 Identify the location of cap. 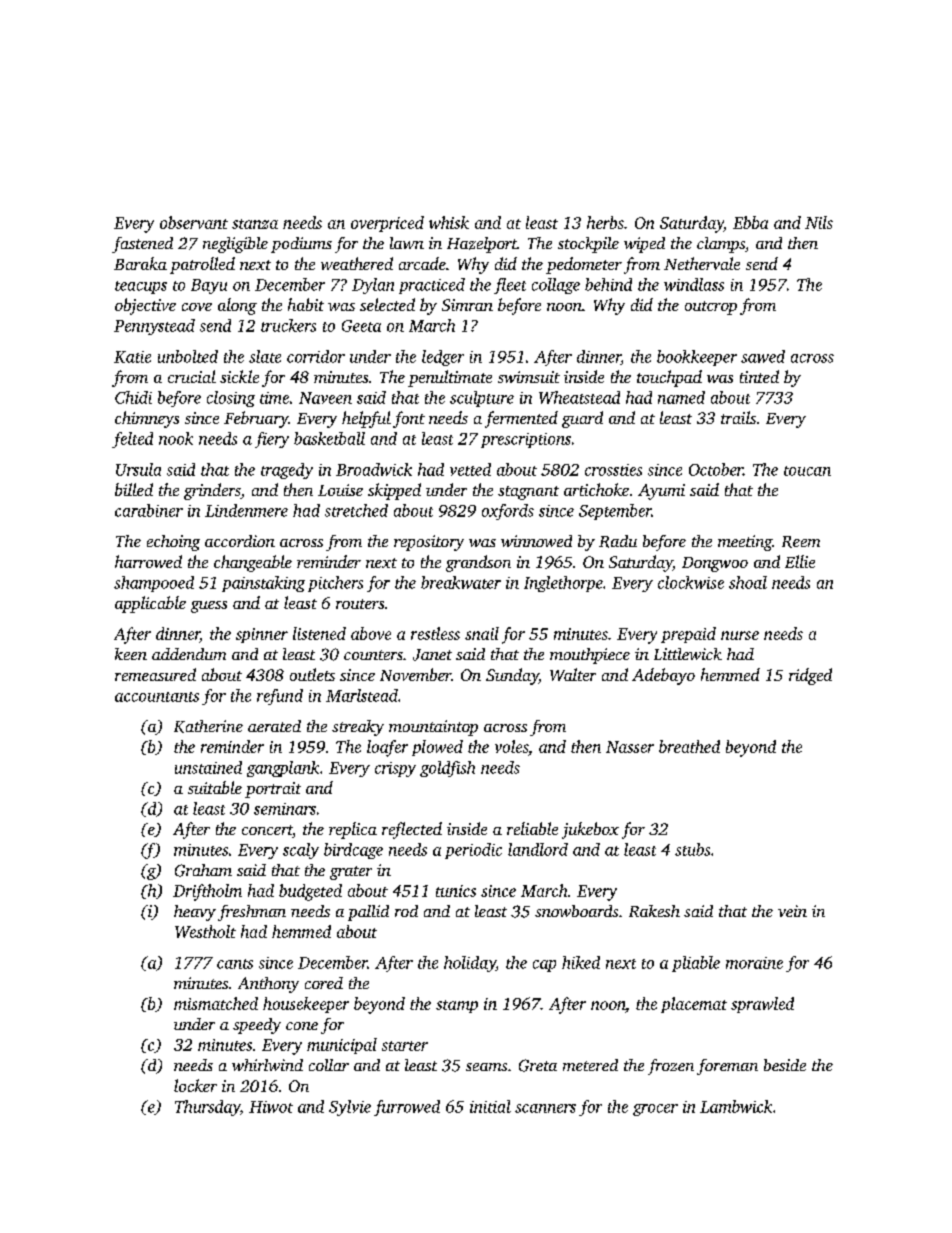
(544, 966).
